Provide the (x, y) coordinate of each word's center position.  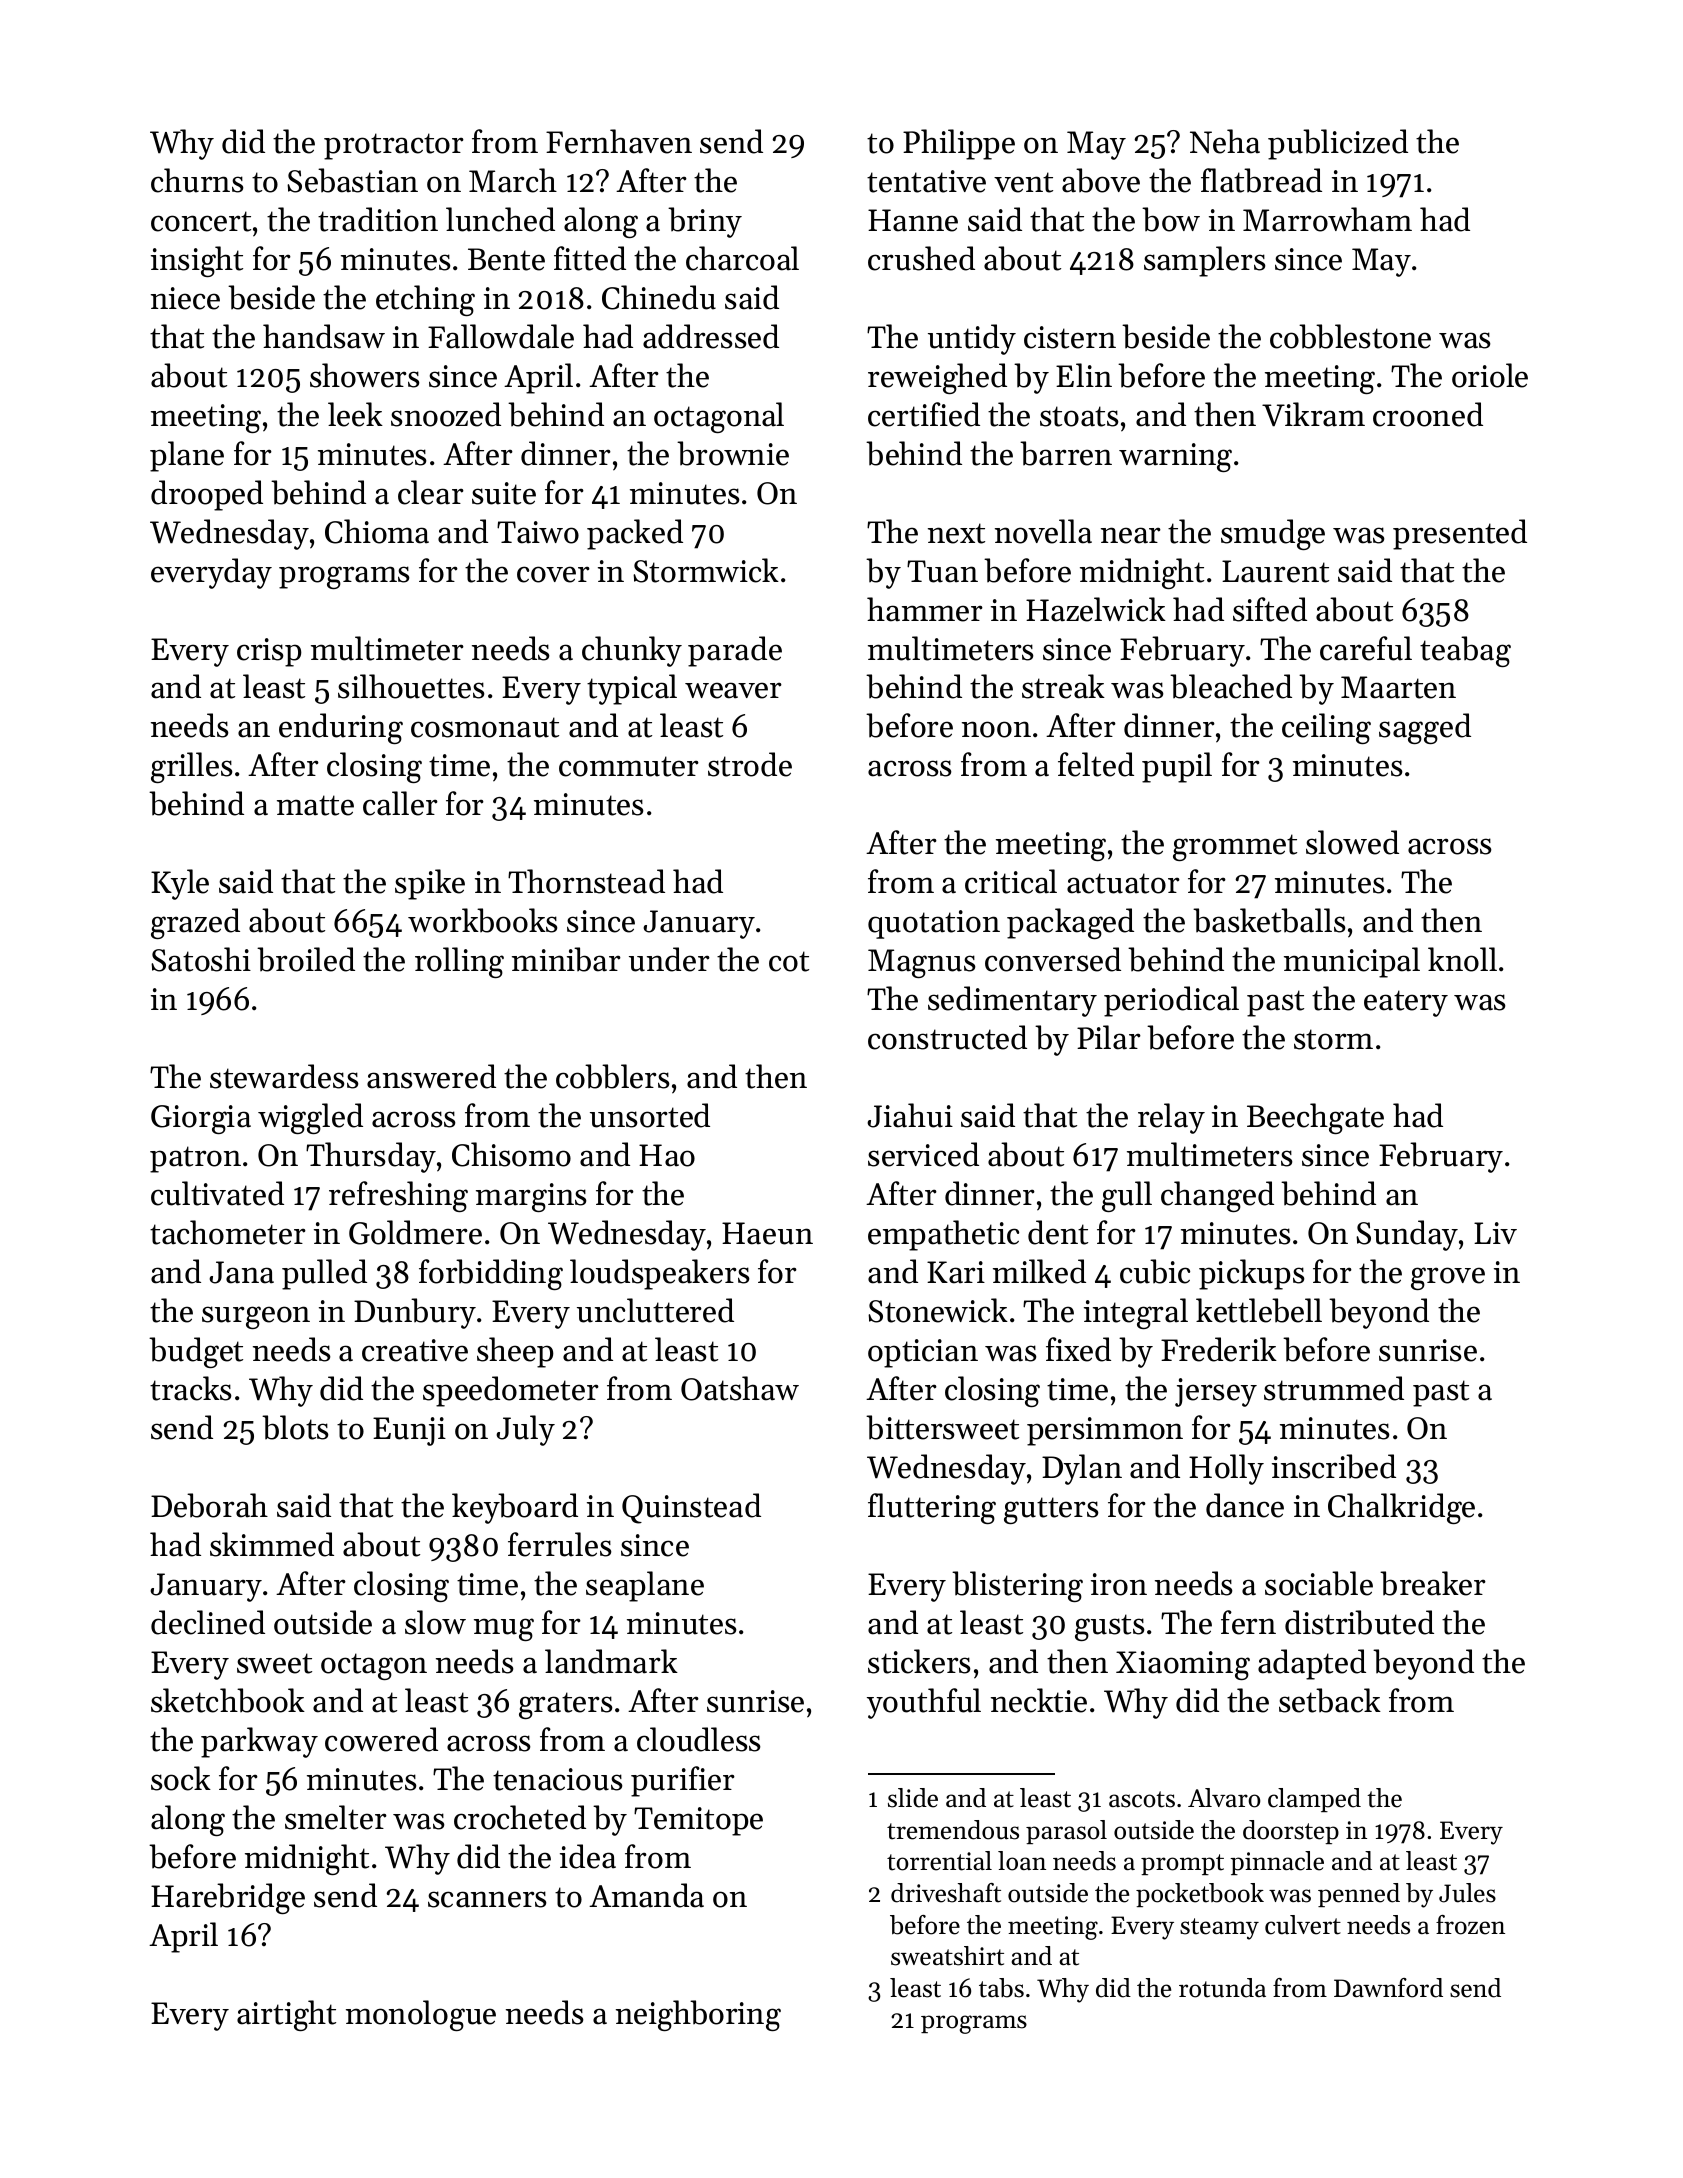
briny (705, 222)
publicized (1338, 144)
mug (504, 1629)
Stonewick (938, 1310)
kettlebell (1259, 1310)
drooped (207, 495)
